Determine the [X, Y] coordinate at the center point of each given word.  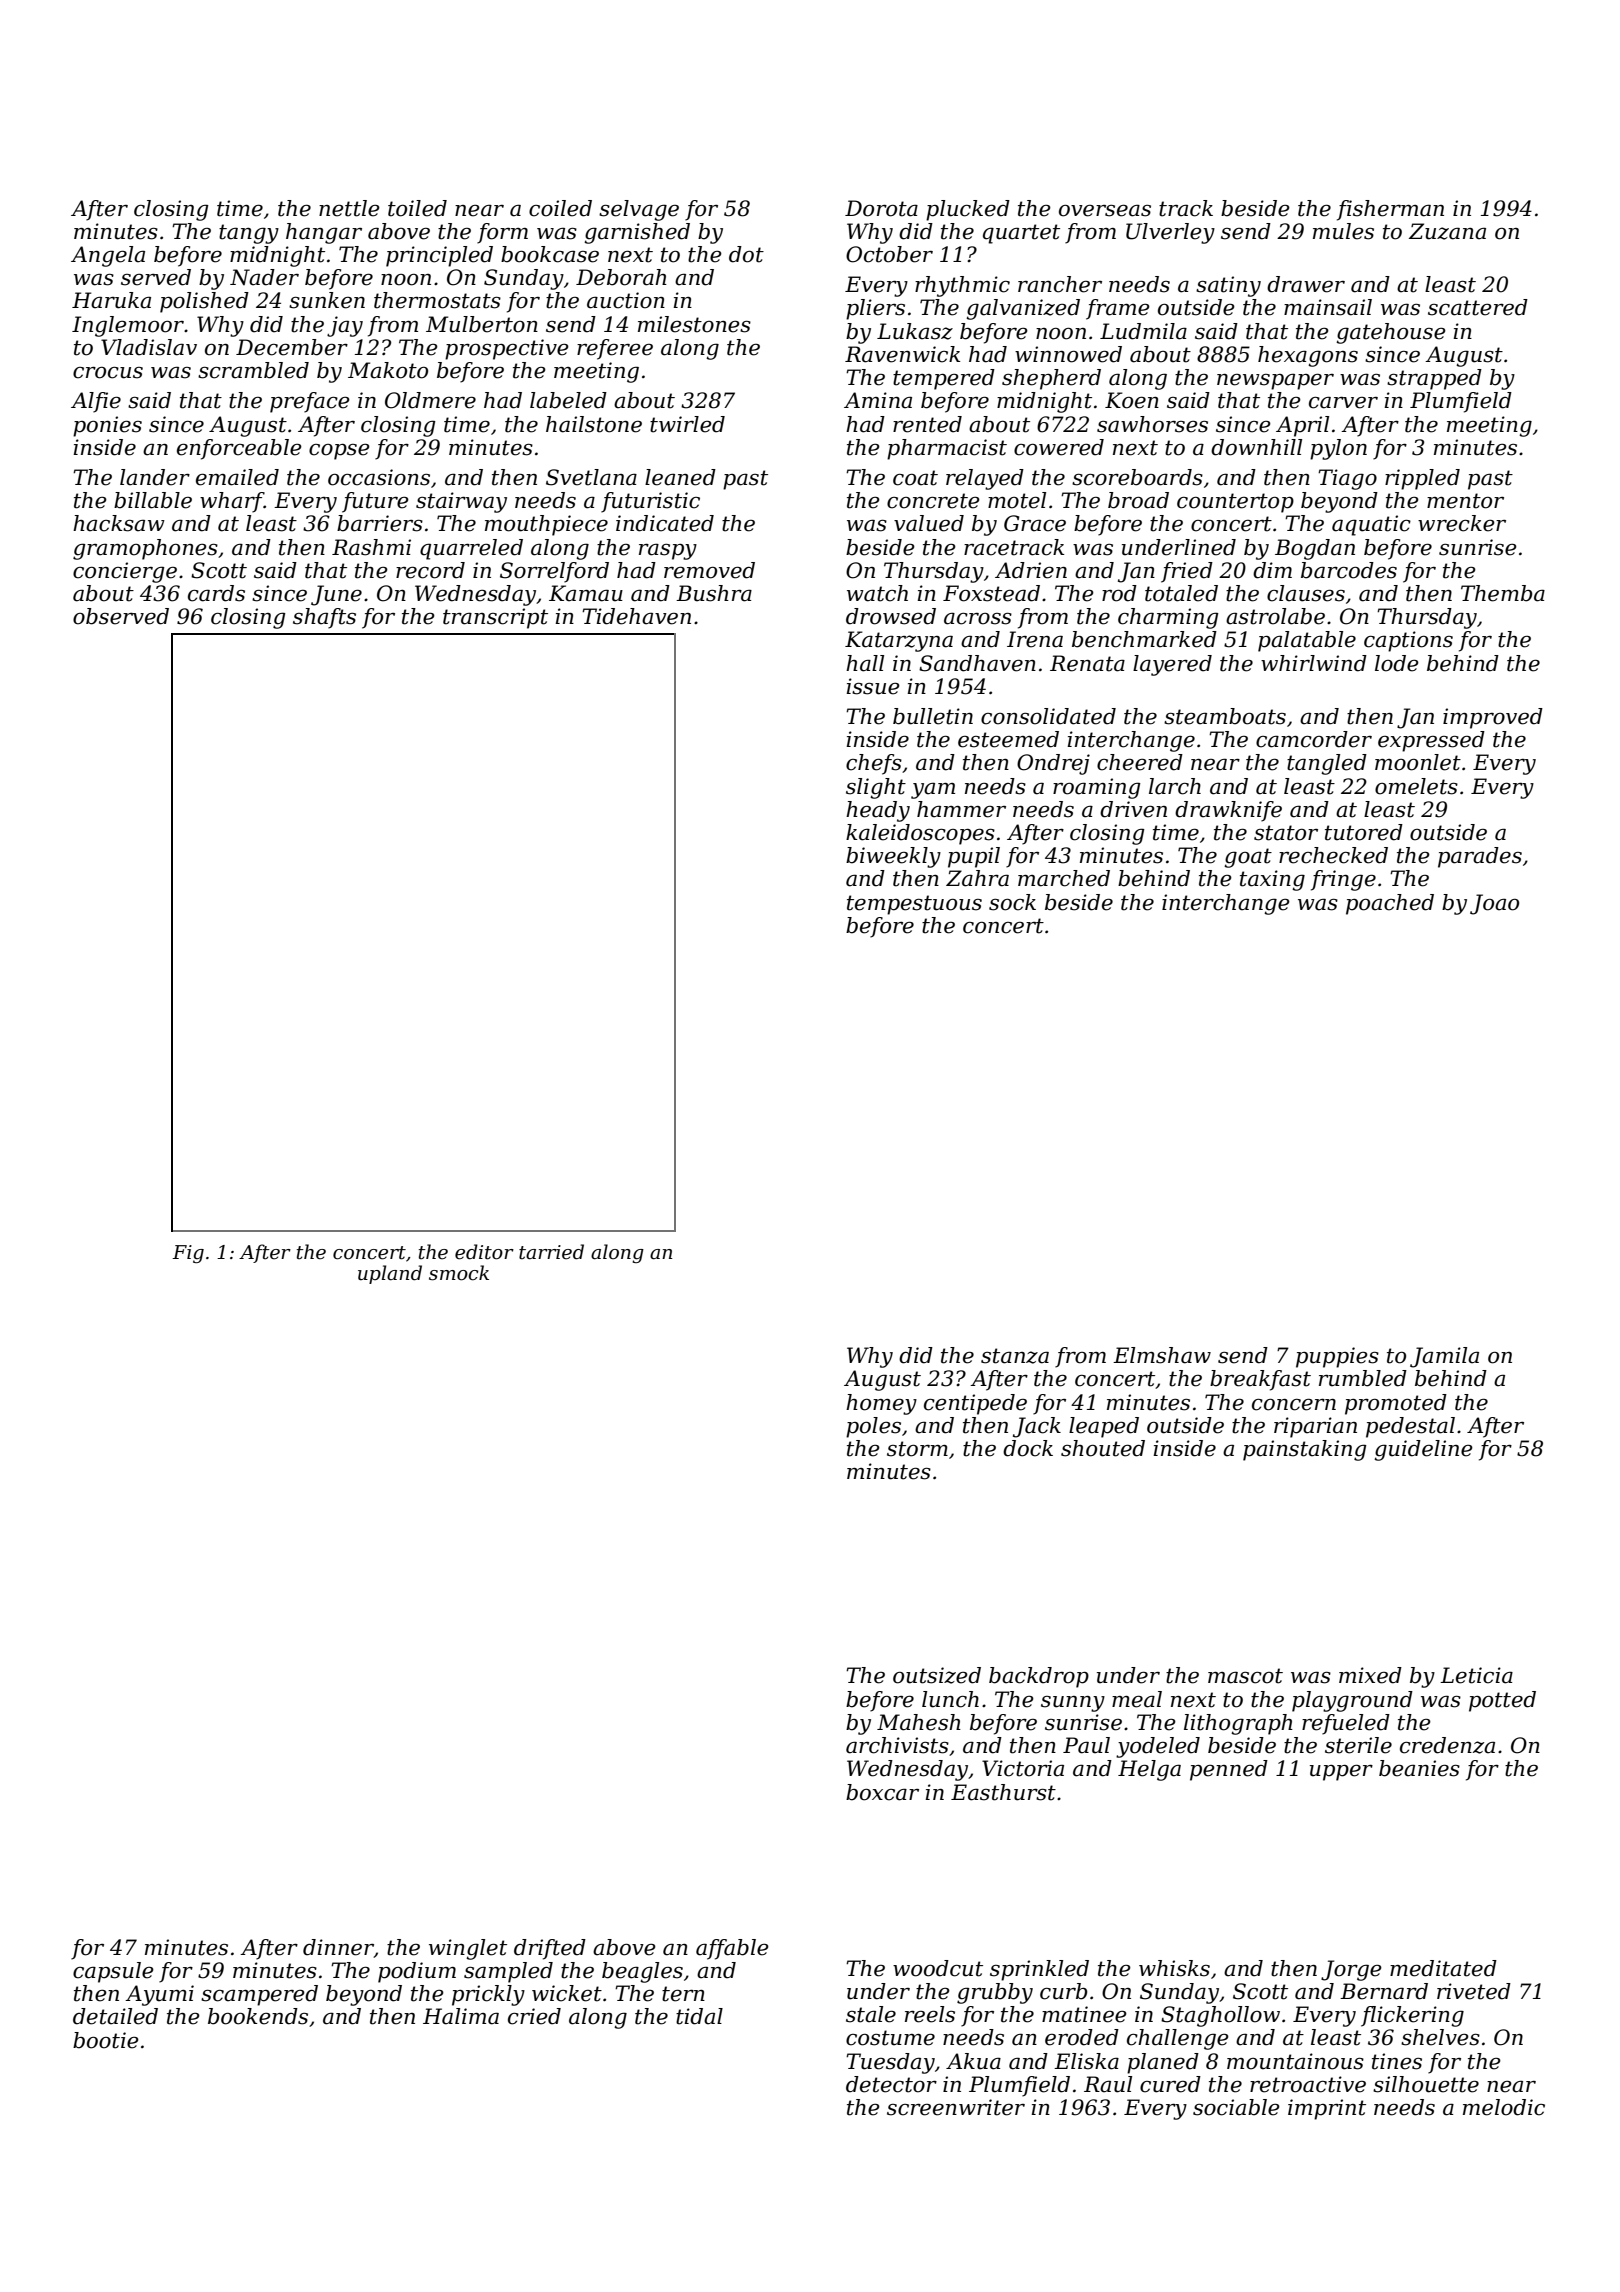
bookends [258, 2016]
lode [1397, 663]
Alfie [96, 402]
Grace [1035, 523]
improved [1493, 718]
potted [1502, 1701]
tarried [551, 1252]
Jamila [1444, 1357]
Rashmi [371, 547]
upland [390, 1274]
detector [891, 2084]
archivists [897, 1745]
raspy [668, 551]
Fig [188, 1254]
